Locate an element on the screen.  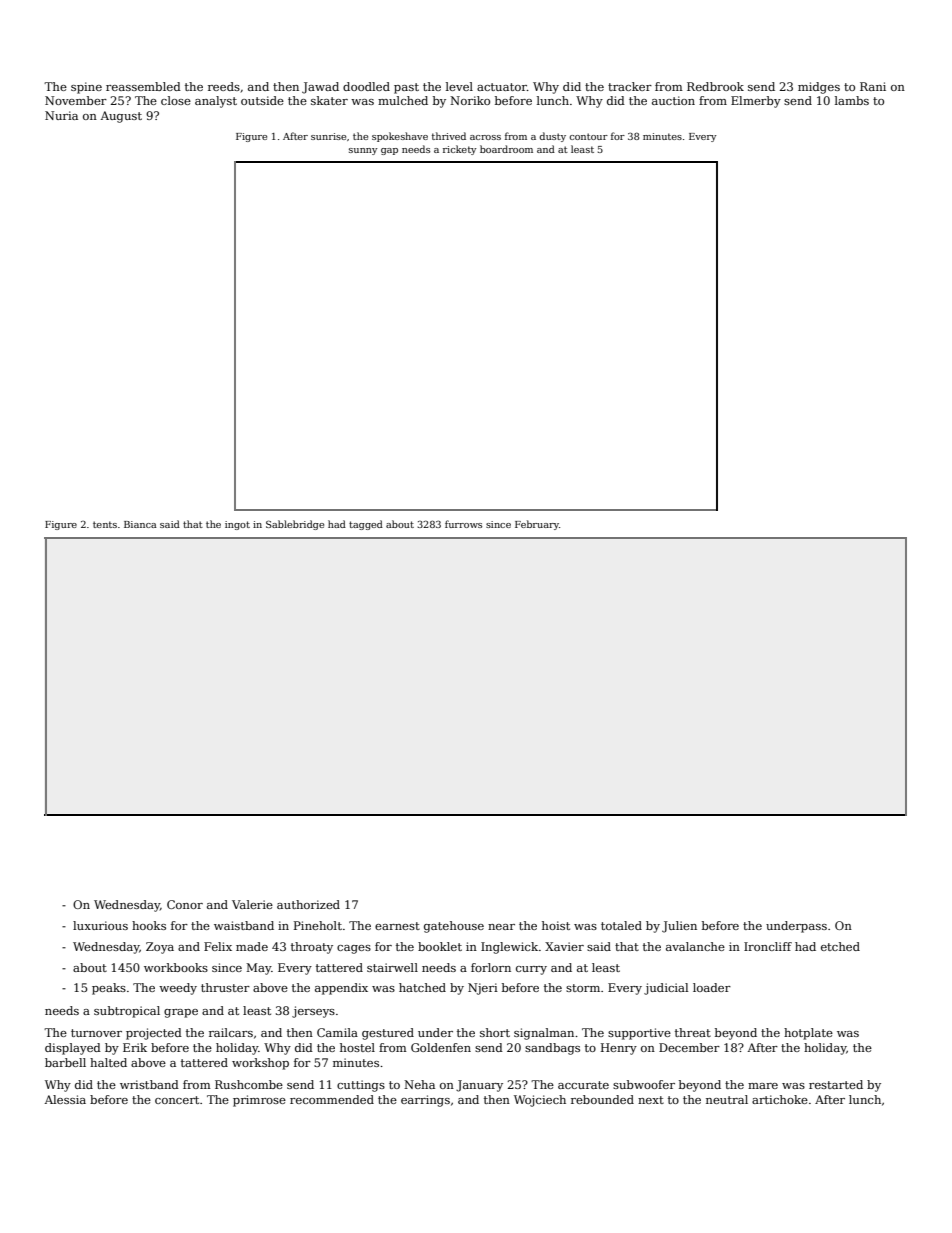
tracker is located at coordinates (630, 86).
